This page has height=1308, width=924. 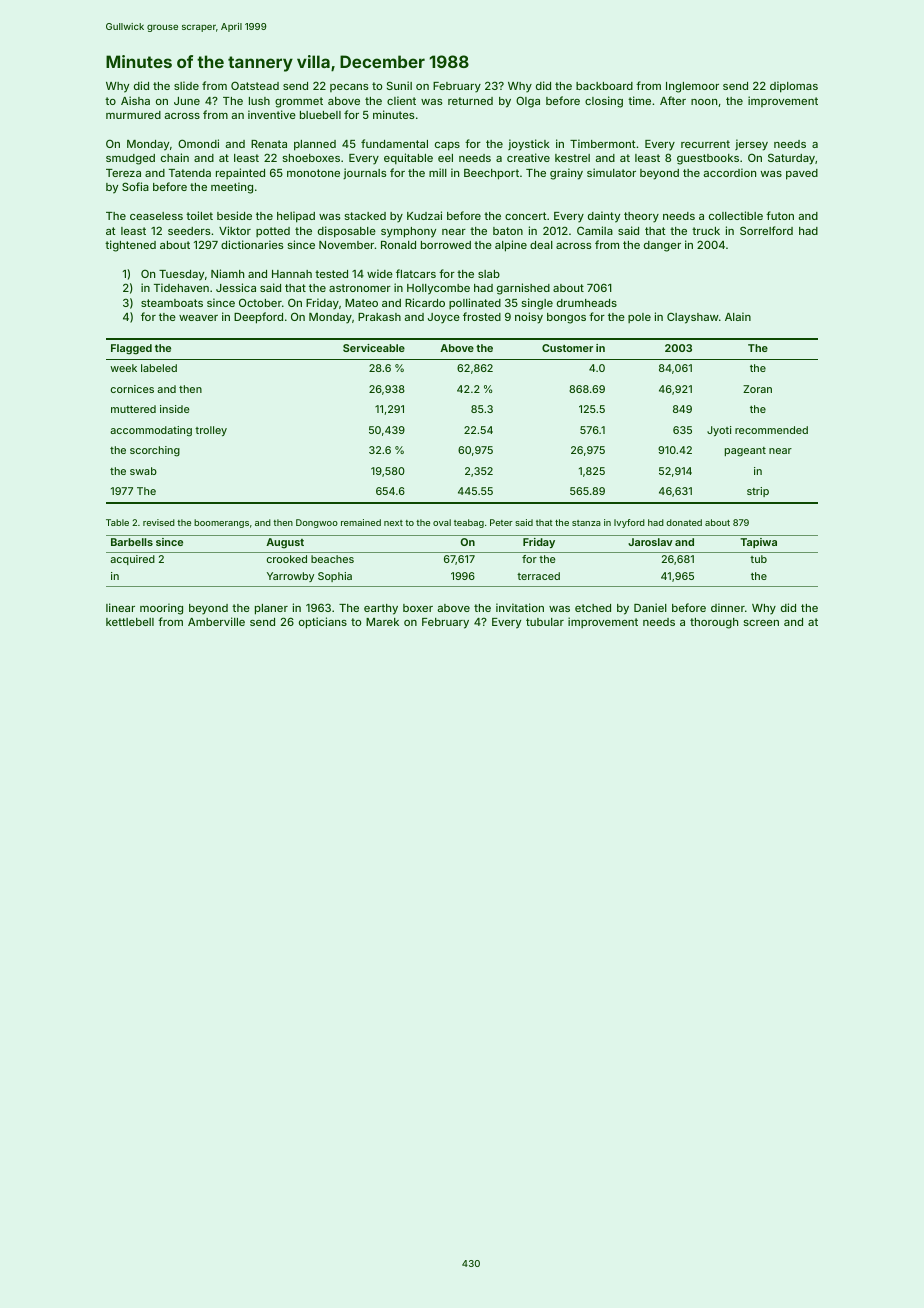 I want to click on next, so click(x=393, y=523).
